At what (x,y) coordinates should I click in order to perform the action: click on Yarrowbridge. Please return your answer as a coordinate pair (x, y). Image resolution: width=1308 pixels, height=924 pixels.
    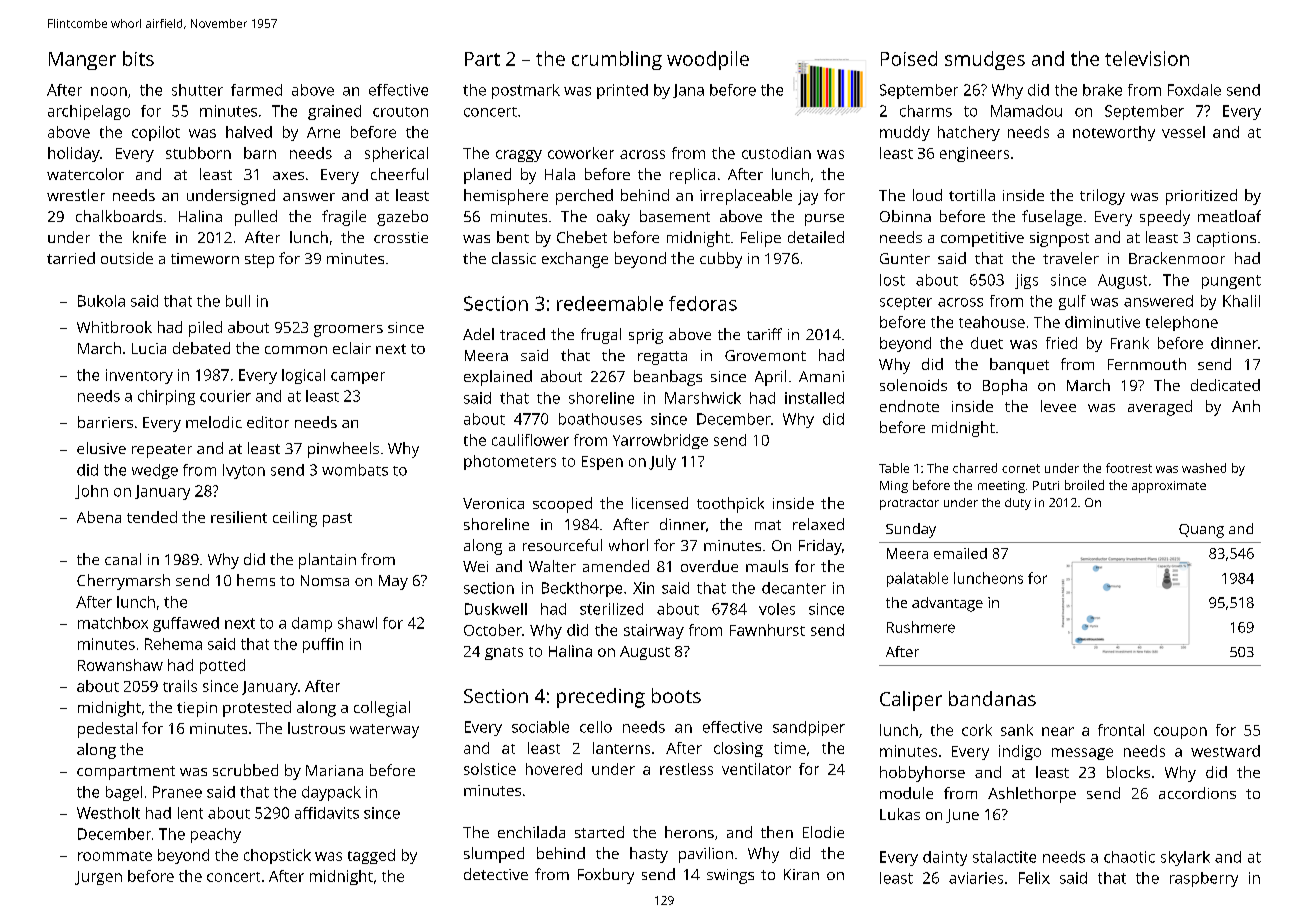
    Looking at the image, I should click on (660, 441).
